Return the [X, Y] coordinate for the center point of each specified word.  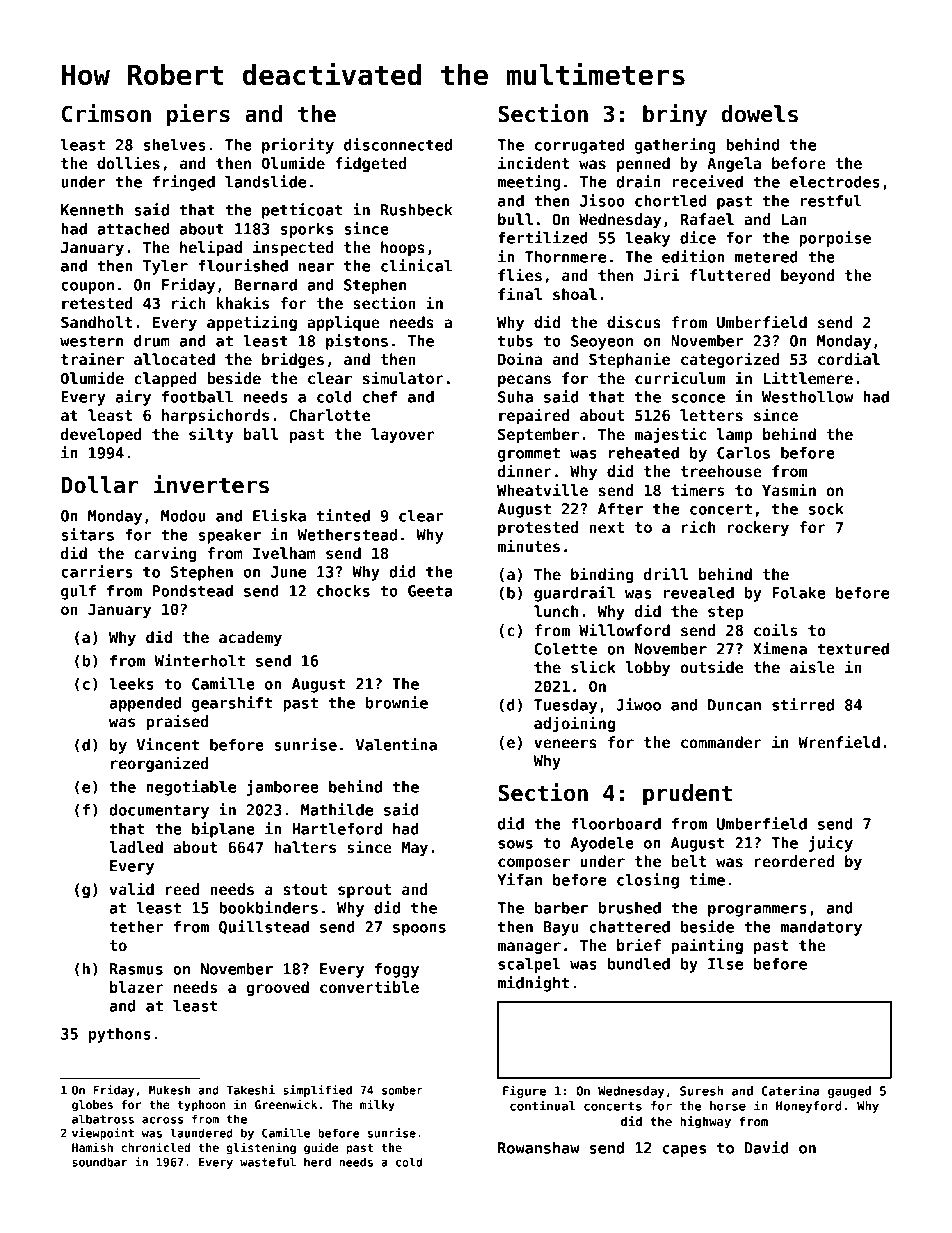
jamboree [283, 788]
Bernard [265, 285]
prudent [687, 795]
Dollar [100, 485]
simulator [403, 377]
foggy [397, 970]
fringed [184, 183]
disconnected [398, 144]
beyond [807, 276]
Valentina [396, 744]
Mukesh [169, 1090]
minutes [529, 545]
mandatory [821, 928]
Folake [799, 593]
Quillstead [264, 927]
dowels [759, 114]
